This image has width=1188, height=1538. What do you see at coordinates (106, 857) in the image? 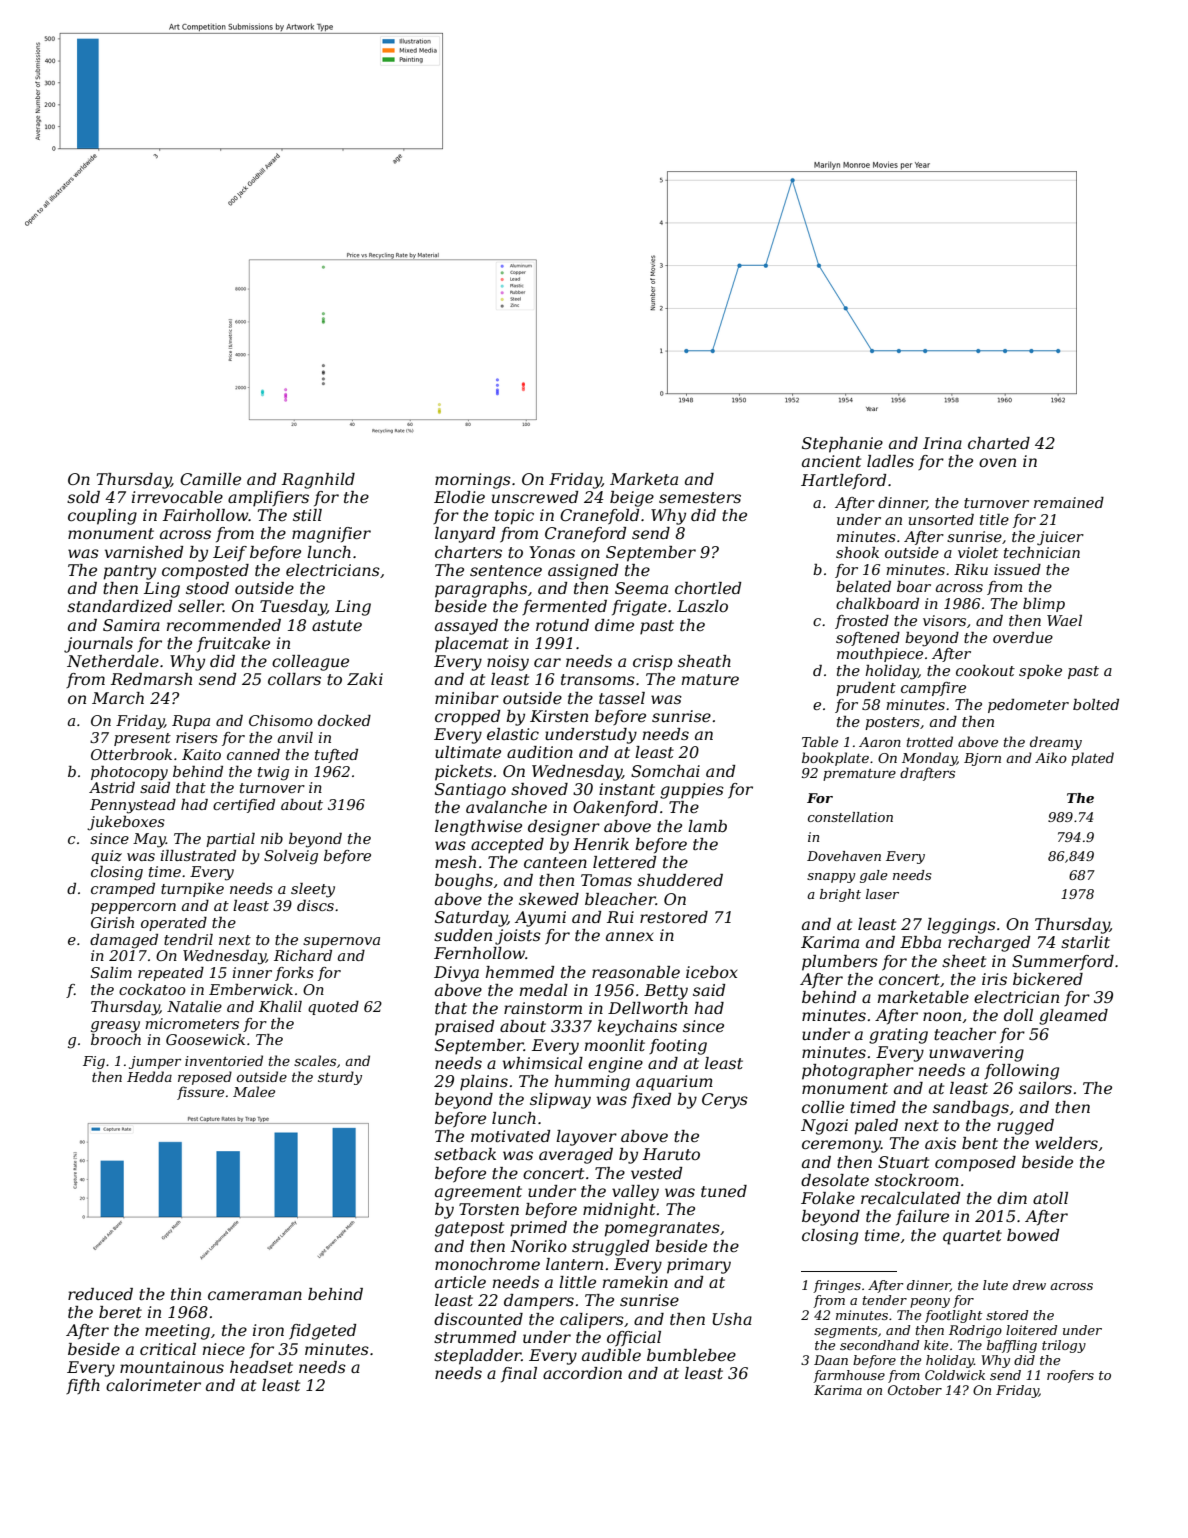
I see `quiz` at bounding box center [106, 857].
